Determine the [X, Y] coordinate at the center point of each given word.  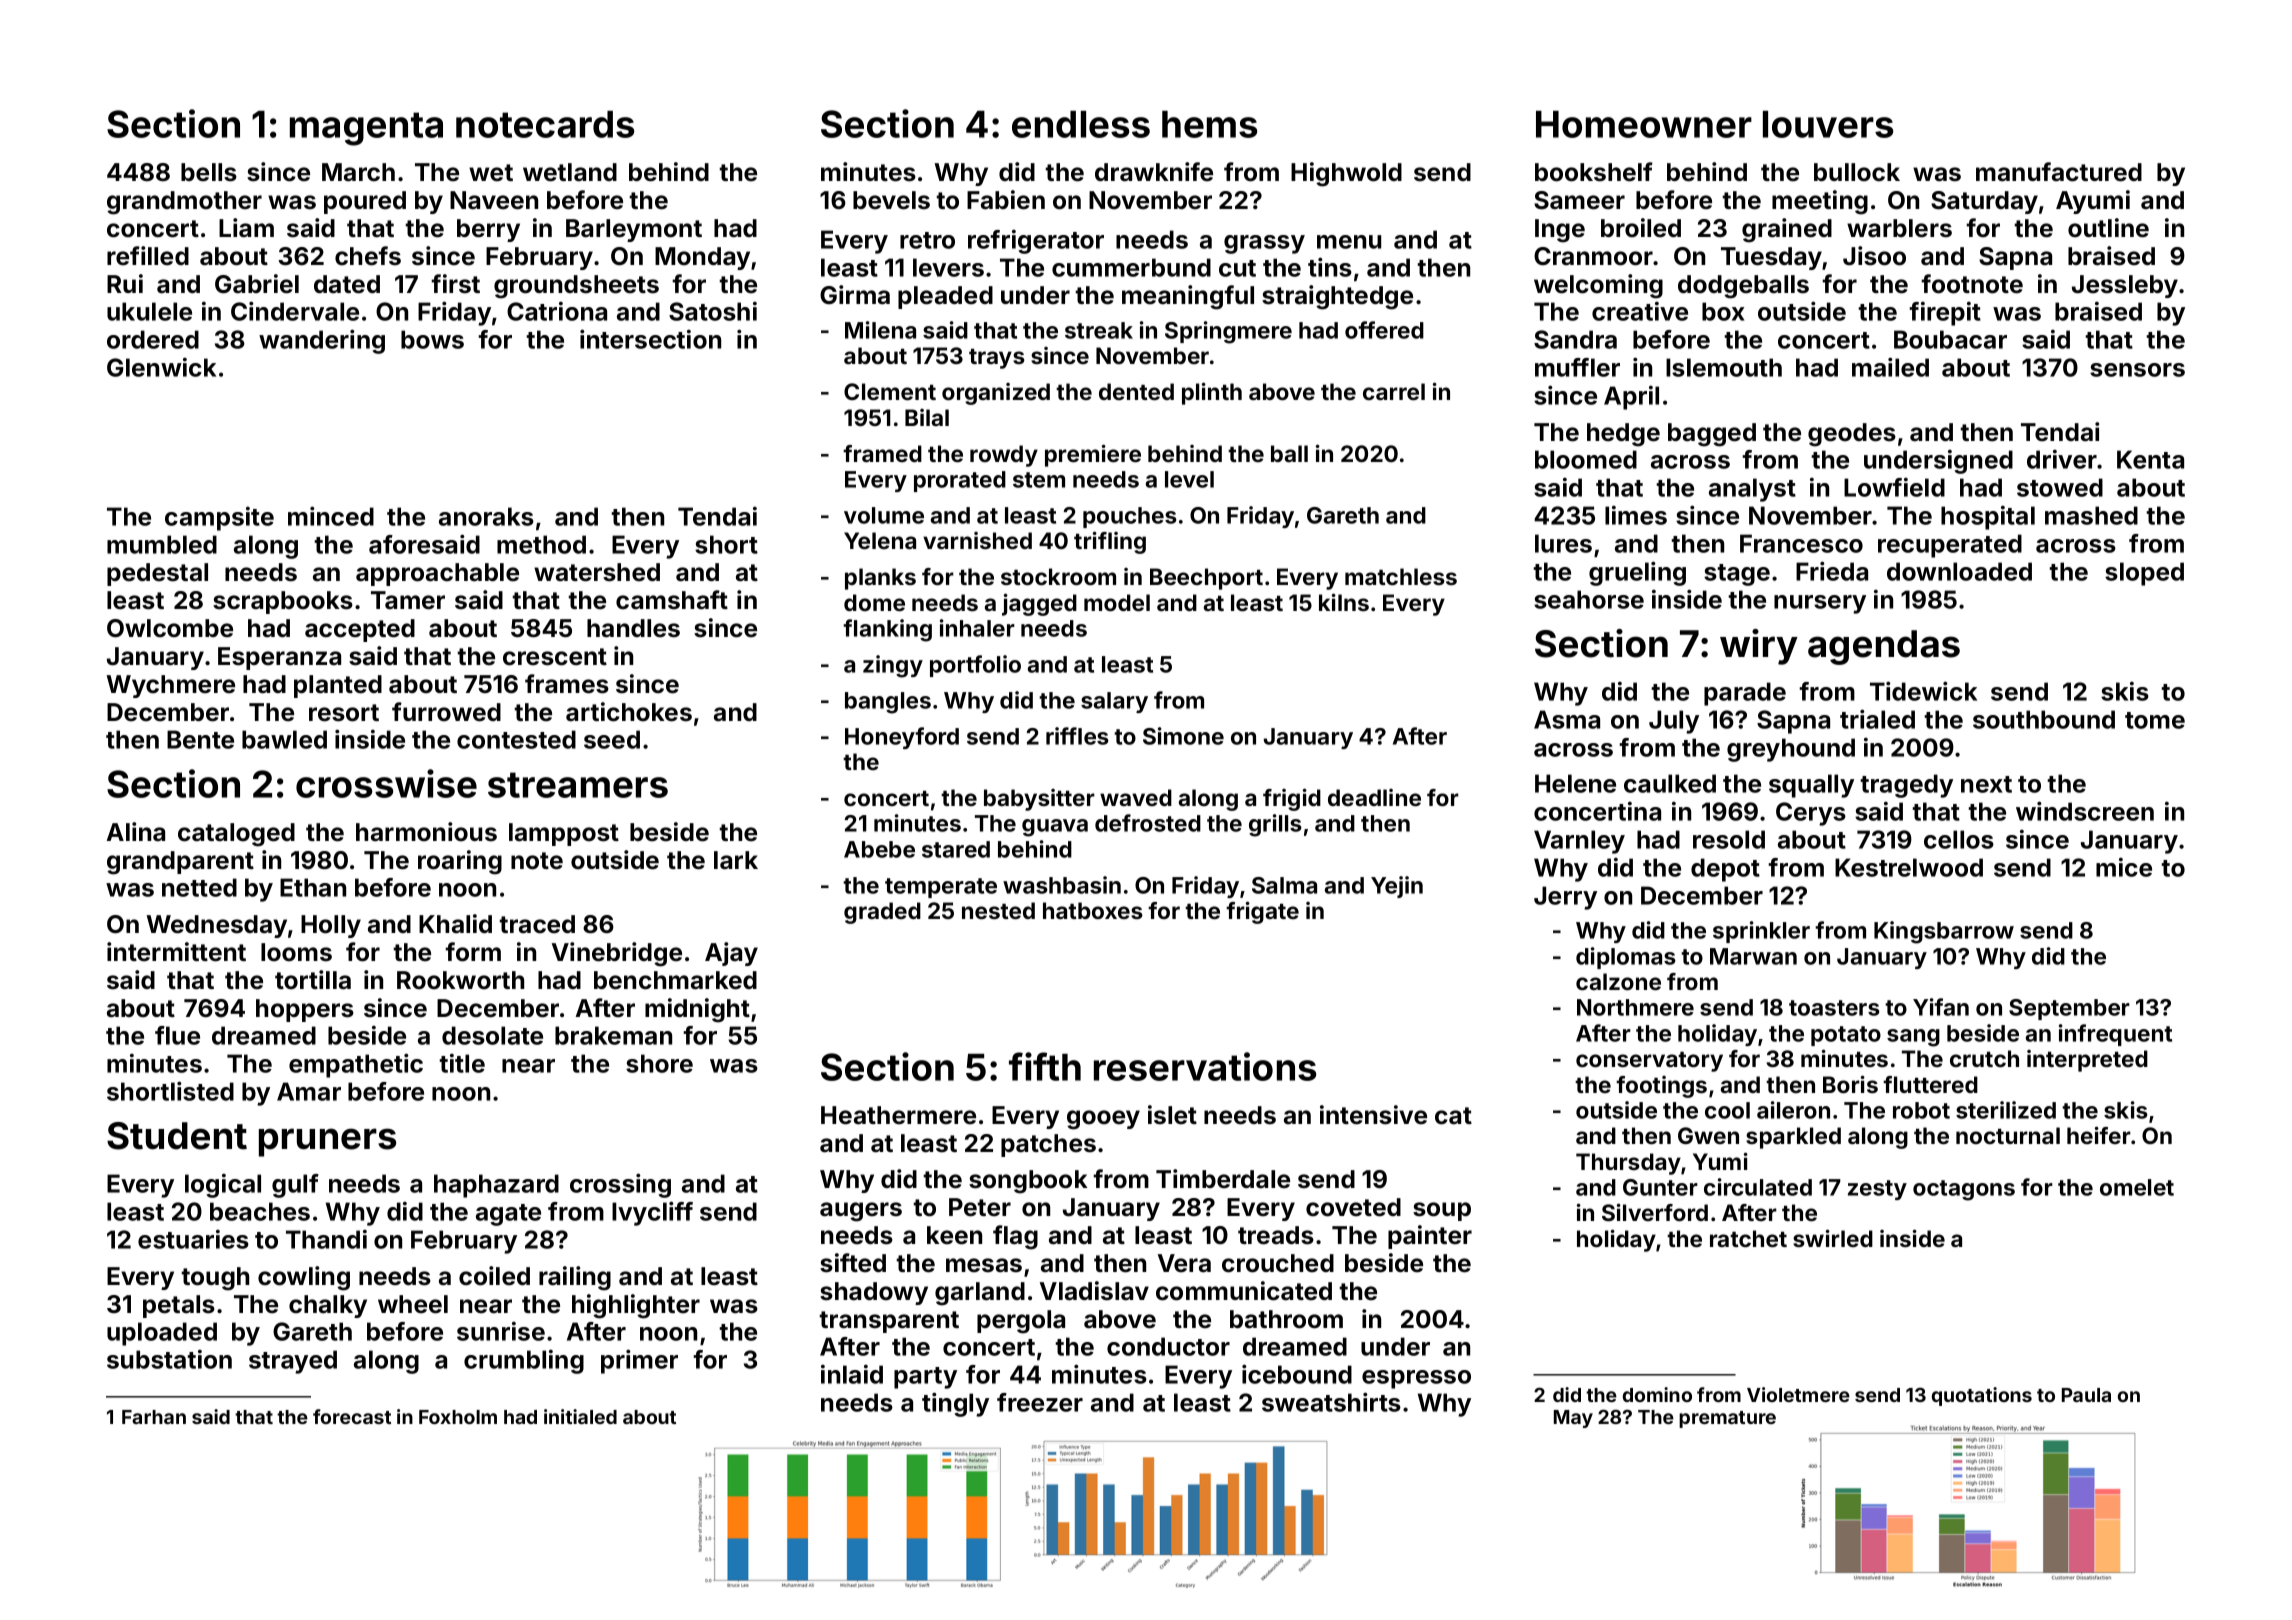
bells [209, 172]
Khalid [455, 924]
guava [1055, 828]
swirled [1833, 1238]
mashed [2091, 515]
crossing [620, 1185]
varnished [977, 540]
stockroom [1058, 576]
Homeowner [1644, 124]
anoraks [486, 516]
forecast [352, 1416]
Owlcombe [170, 628]
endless [1081, 124]
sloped [2144, 574]
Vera [1184, 1263]
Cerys [1811, 814]
